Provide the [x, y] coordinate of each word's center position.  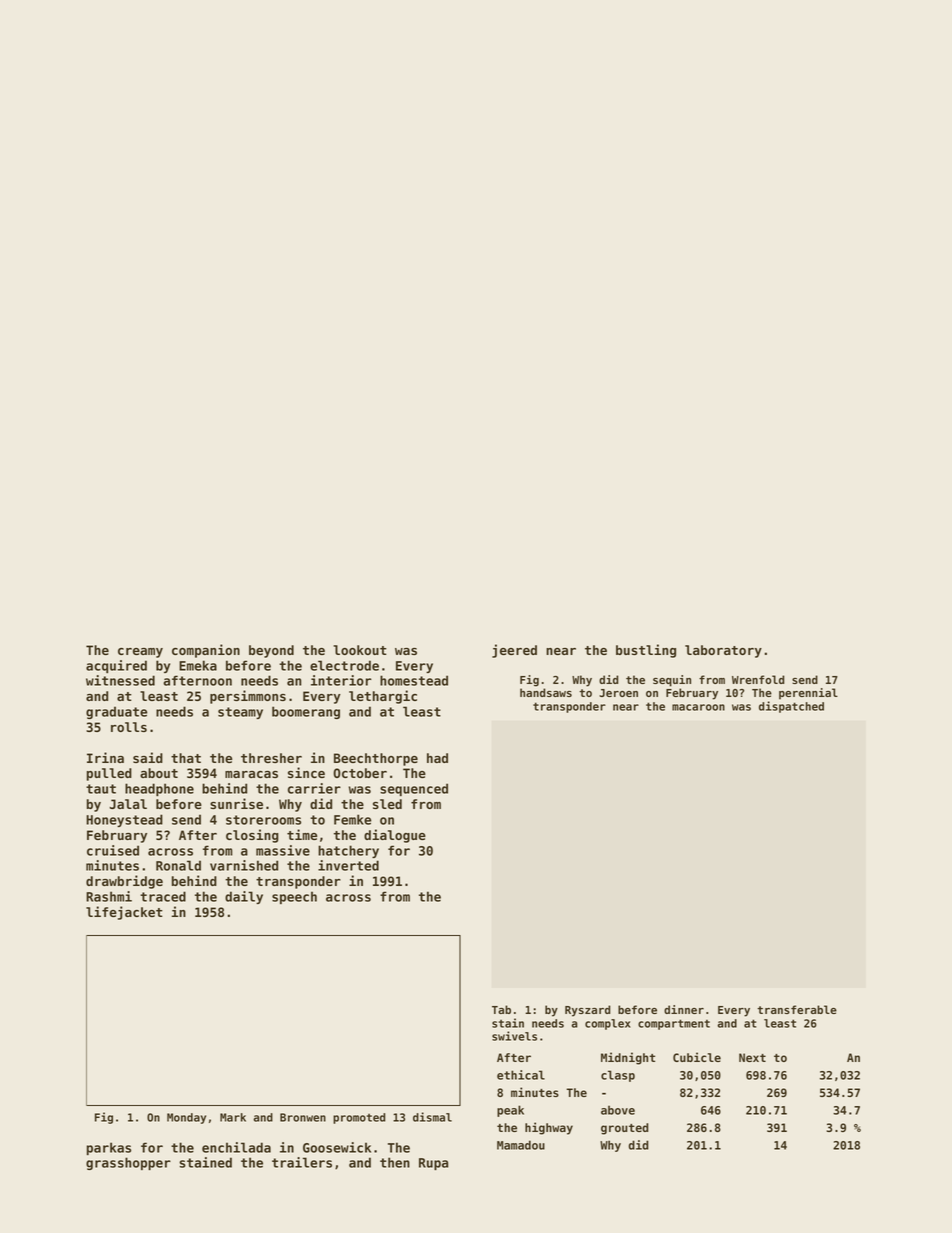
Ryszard [587, 1011]
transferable [797, 1009]
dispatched [791, 707]
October [360, 773]
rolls [129, 727]
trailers [302, 1162]
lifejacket [124, 913]
